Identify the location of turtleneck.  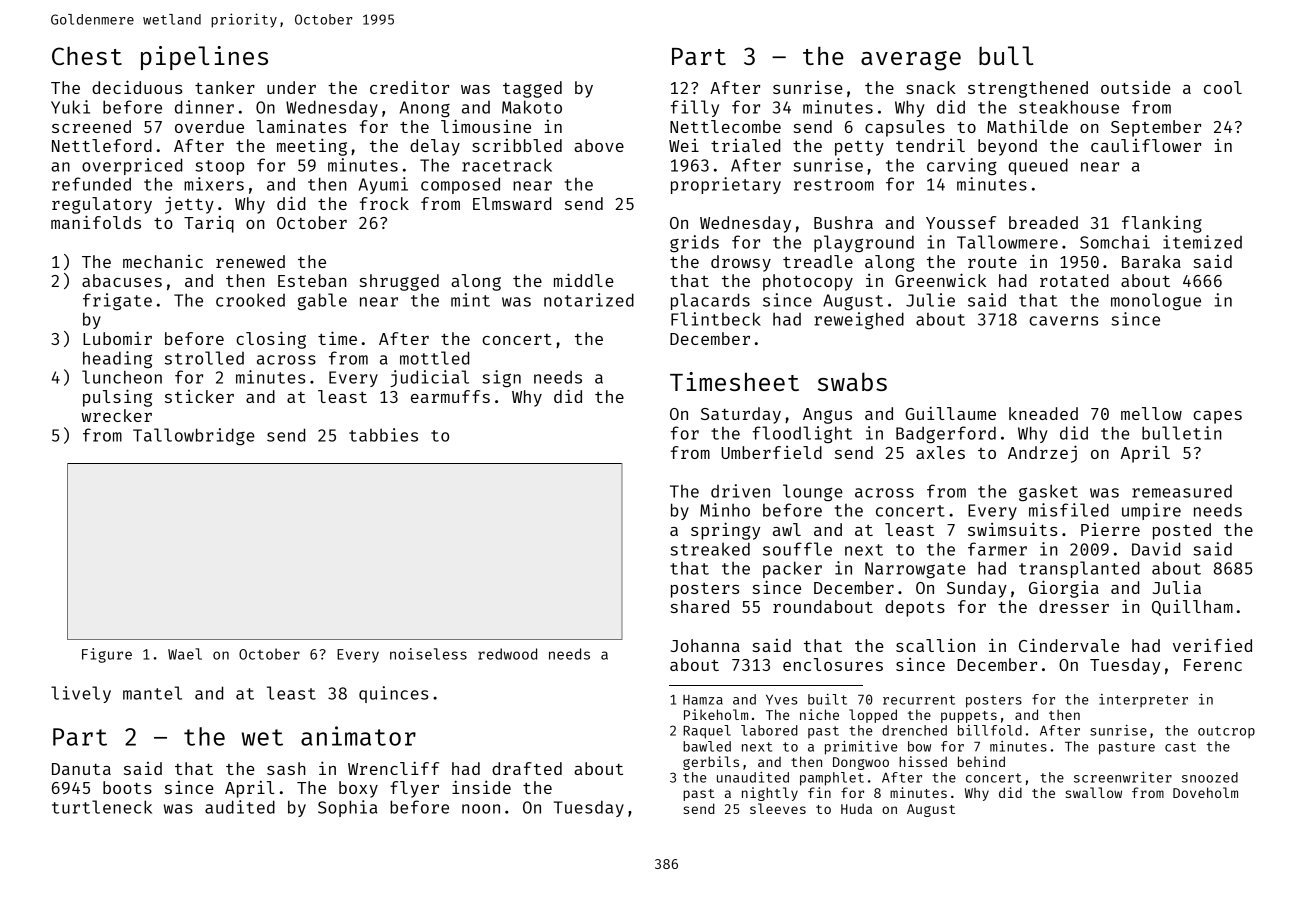
(102, 807).
